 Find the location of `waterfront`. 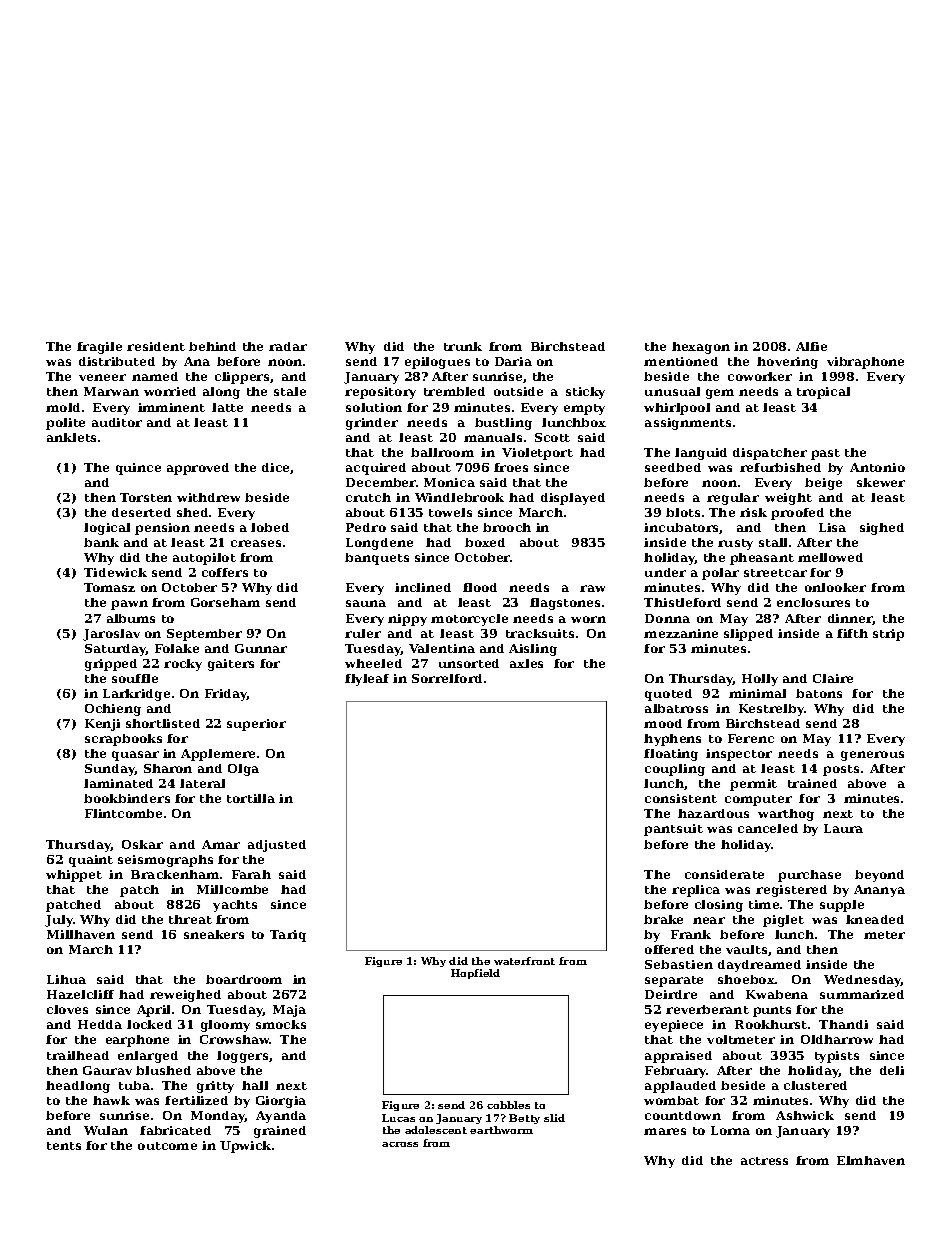

waterfront is located at coordinates (524, 961).
